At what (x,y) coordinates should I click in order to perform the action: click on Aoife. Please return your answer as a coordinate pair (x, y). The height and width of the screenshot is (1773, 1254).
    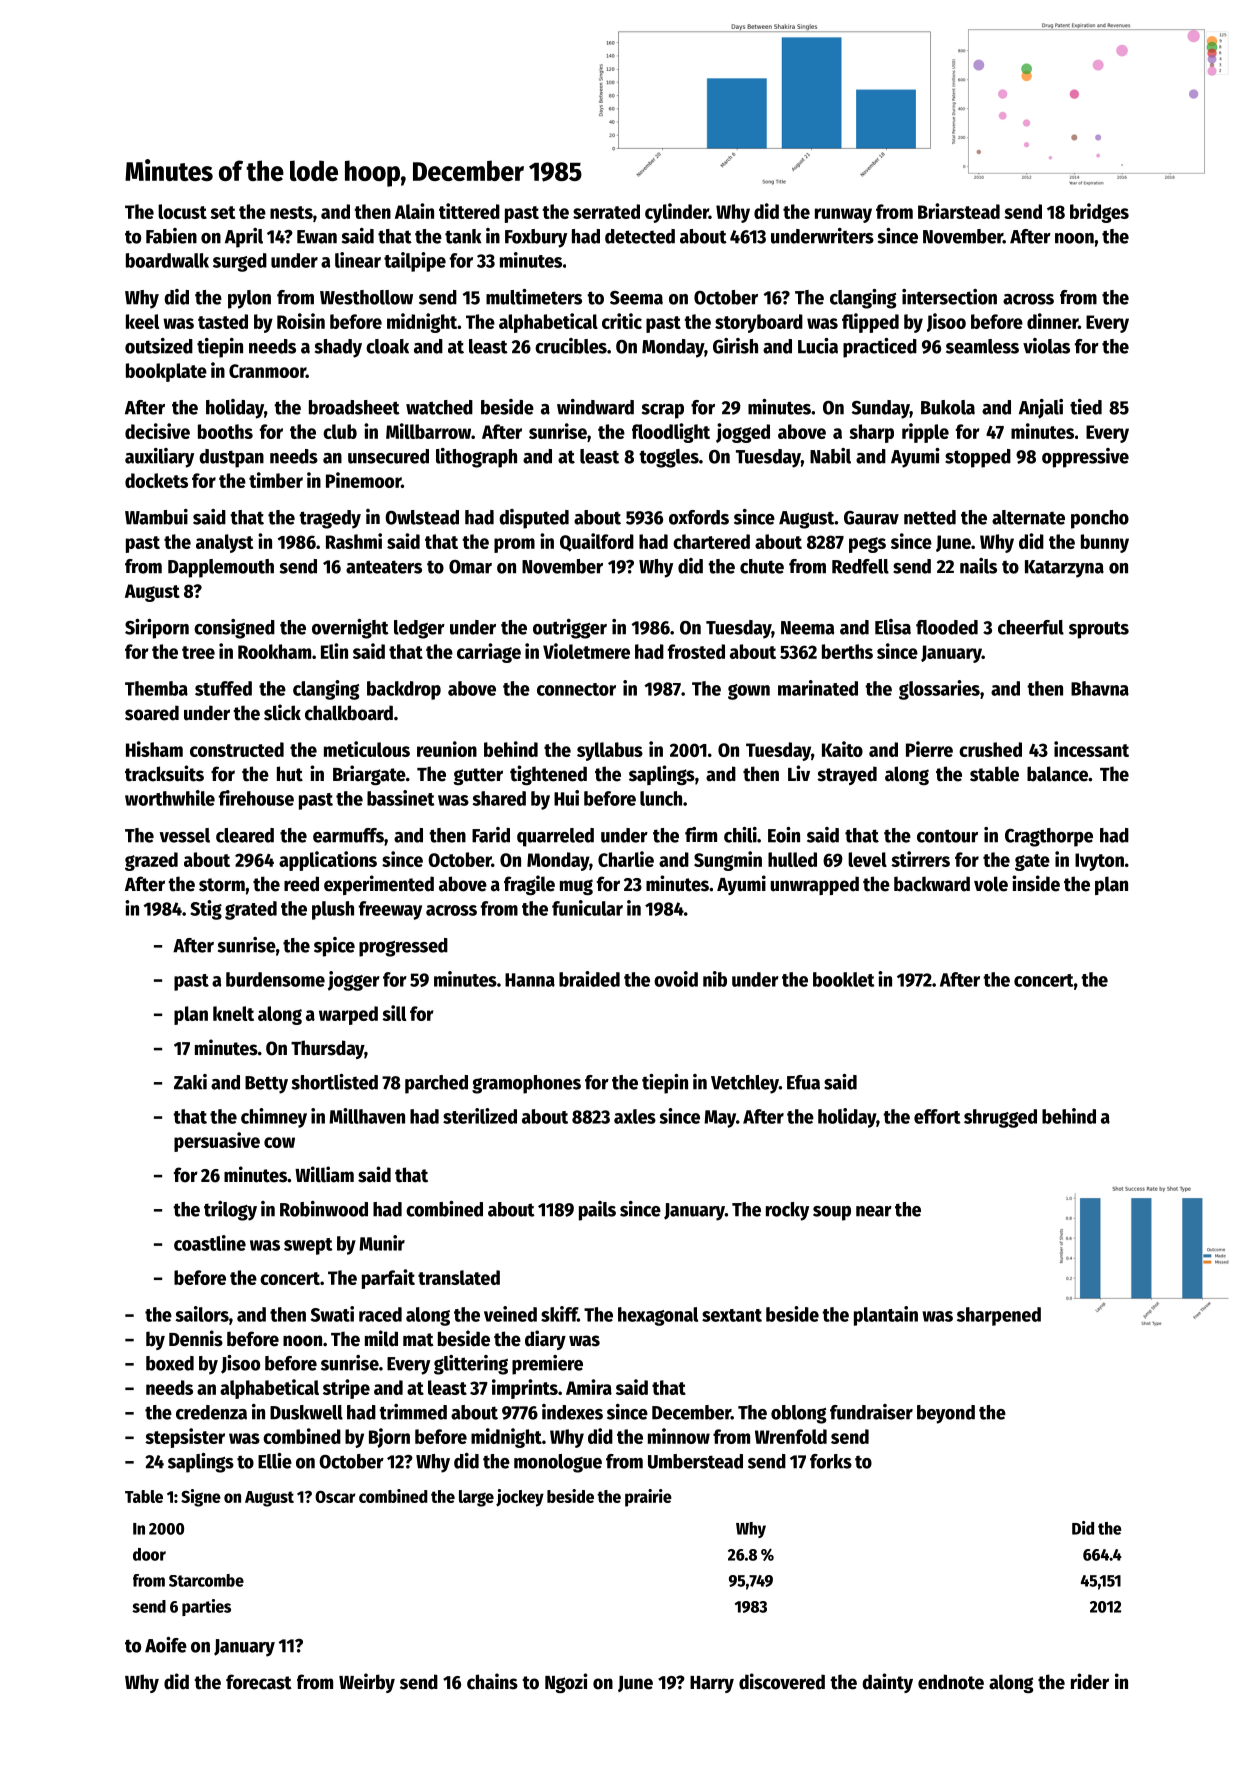
    Looking at the image, I should click on (166, 1645).
